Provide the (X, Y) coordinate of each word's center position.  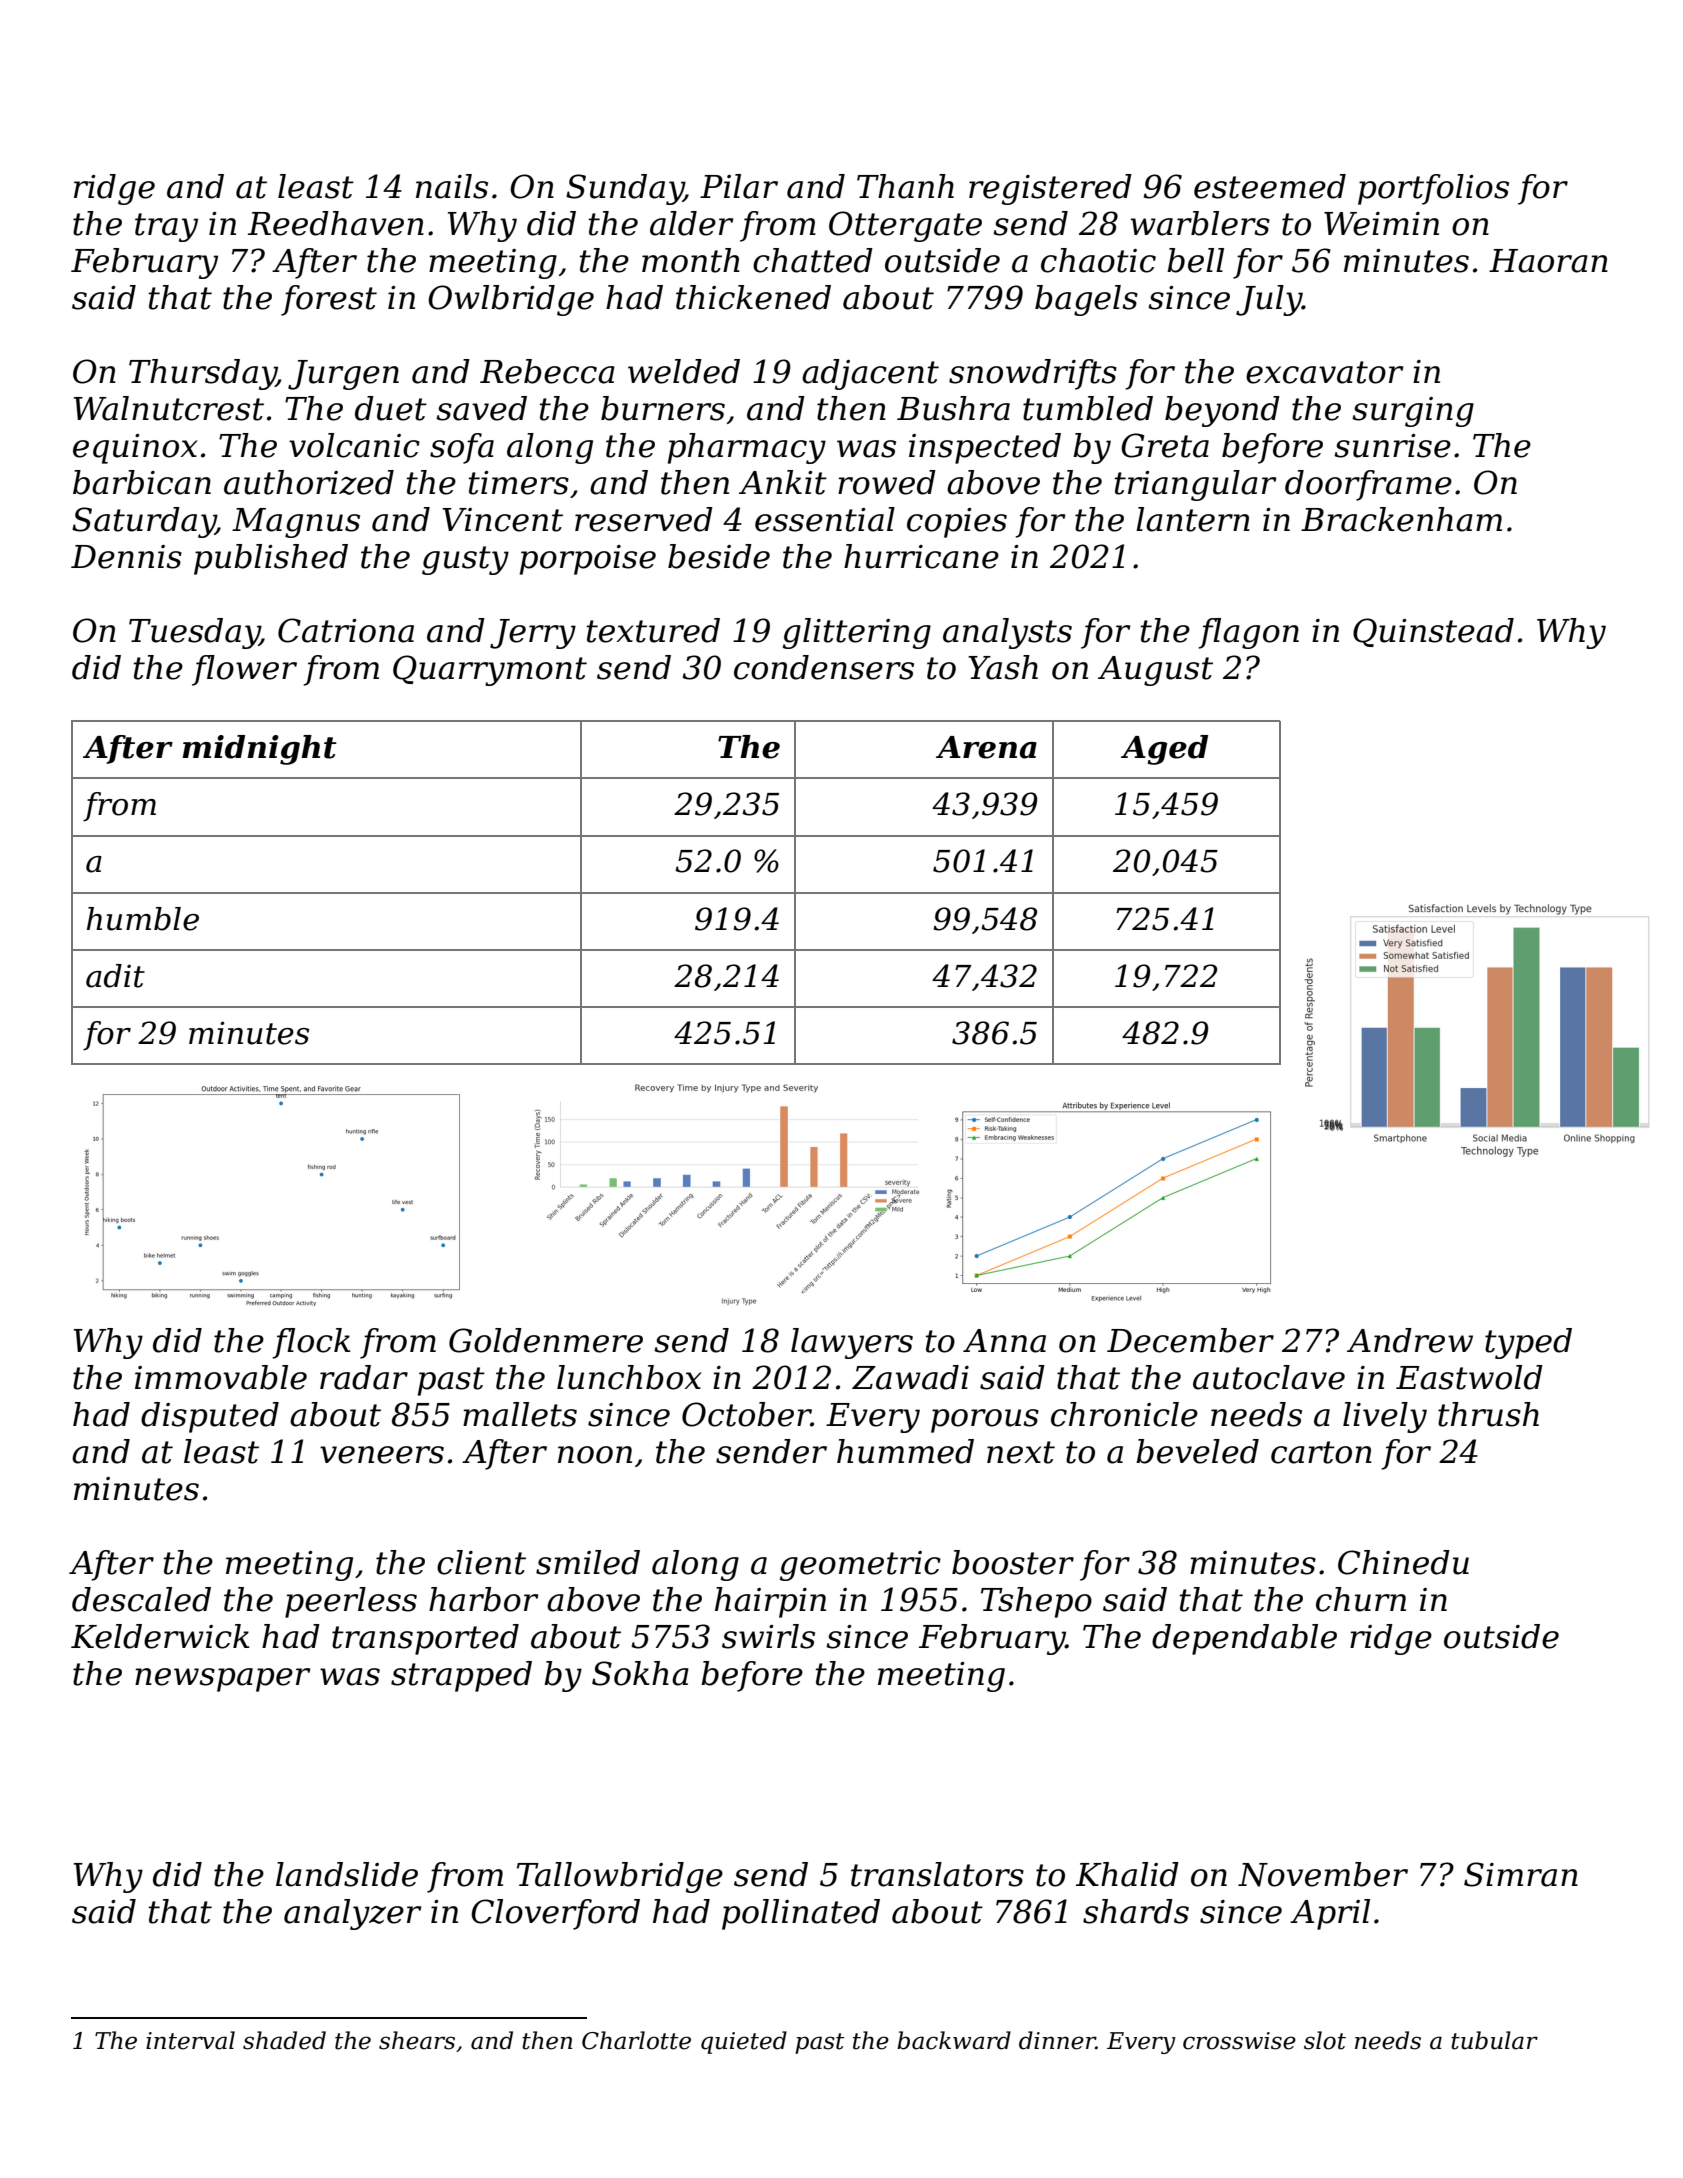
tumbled (1088, 408)
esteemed (1270, 186)
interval (190, 2040)
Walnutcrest (169, 408)
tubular (1494, 2040)
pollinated (801, 1914)
